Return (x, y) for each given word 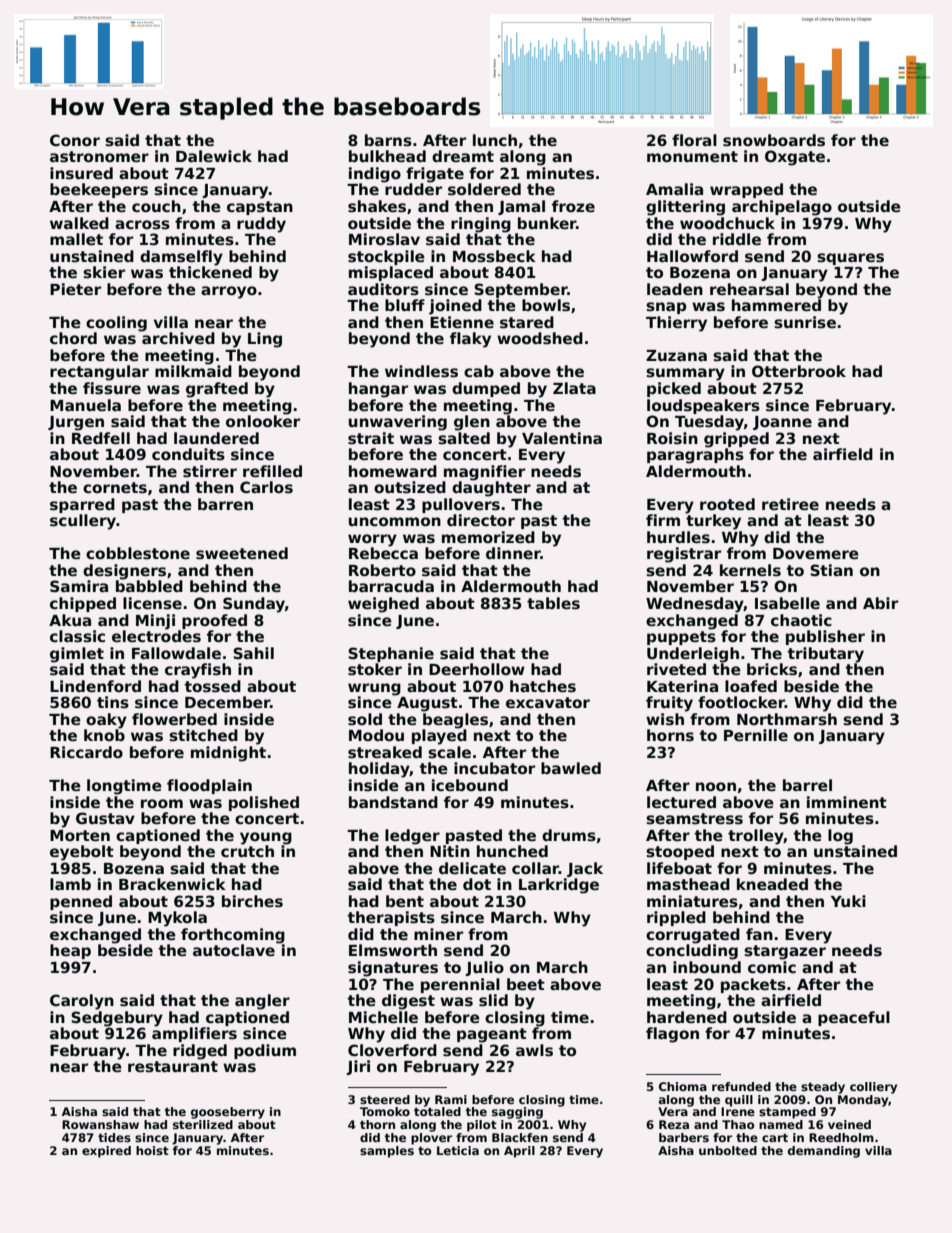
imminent (847, 802)
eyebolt (82, 853)
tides (114, 1137)
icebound (470, 785)
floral (694, 140)
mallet (76, 239)
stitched (203, 735)
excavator (548, 702)
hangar (378, 390)
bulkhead (387, 156)
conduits (188, 454)
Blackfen (520, 1137)
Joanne (782, 423)
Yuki (848, 901)
